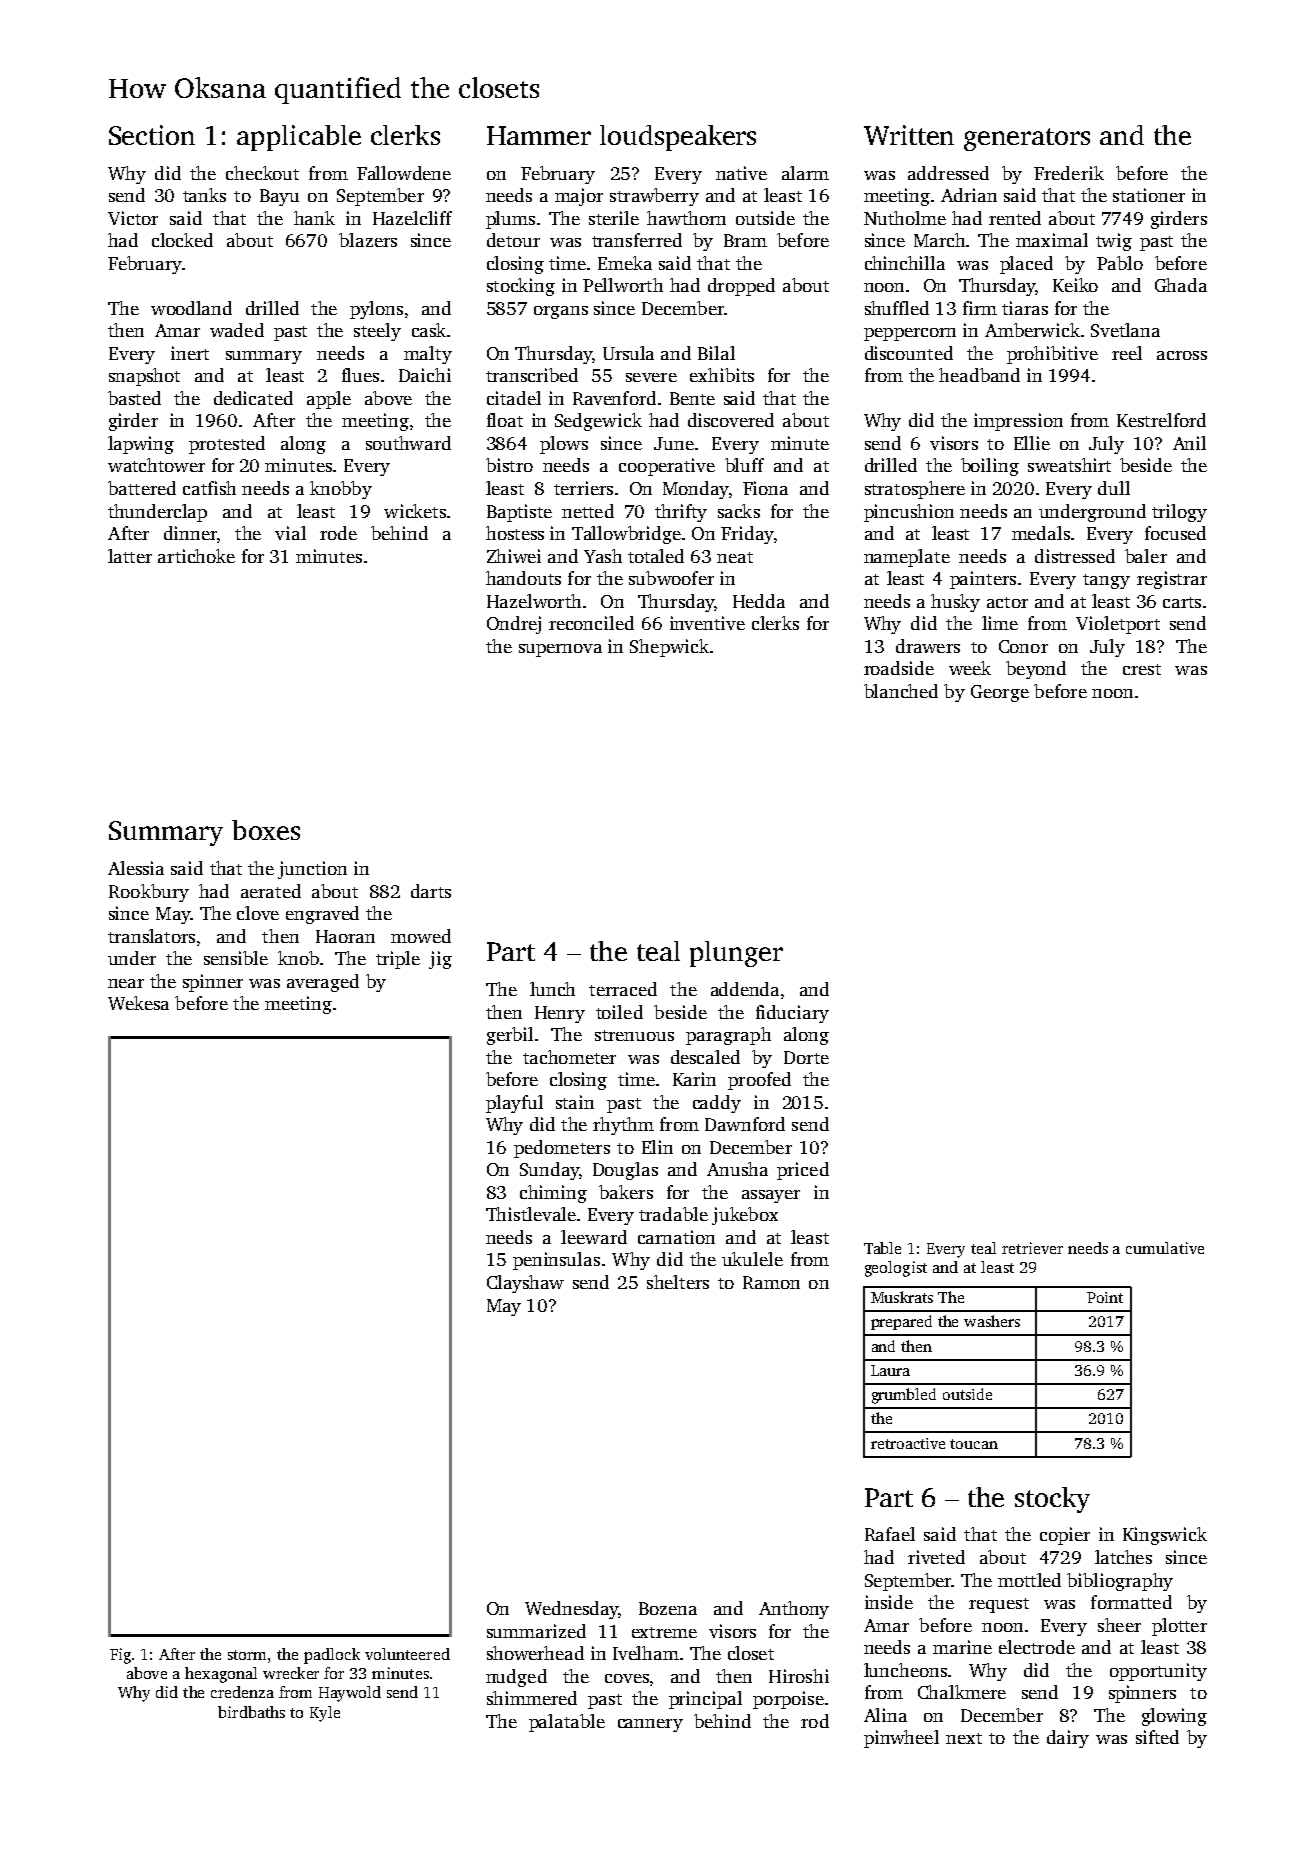  Describe the element at coordinates (694, 1079) in the image. I see `Karin` at that location.
